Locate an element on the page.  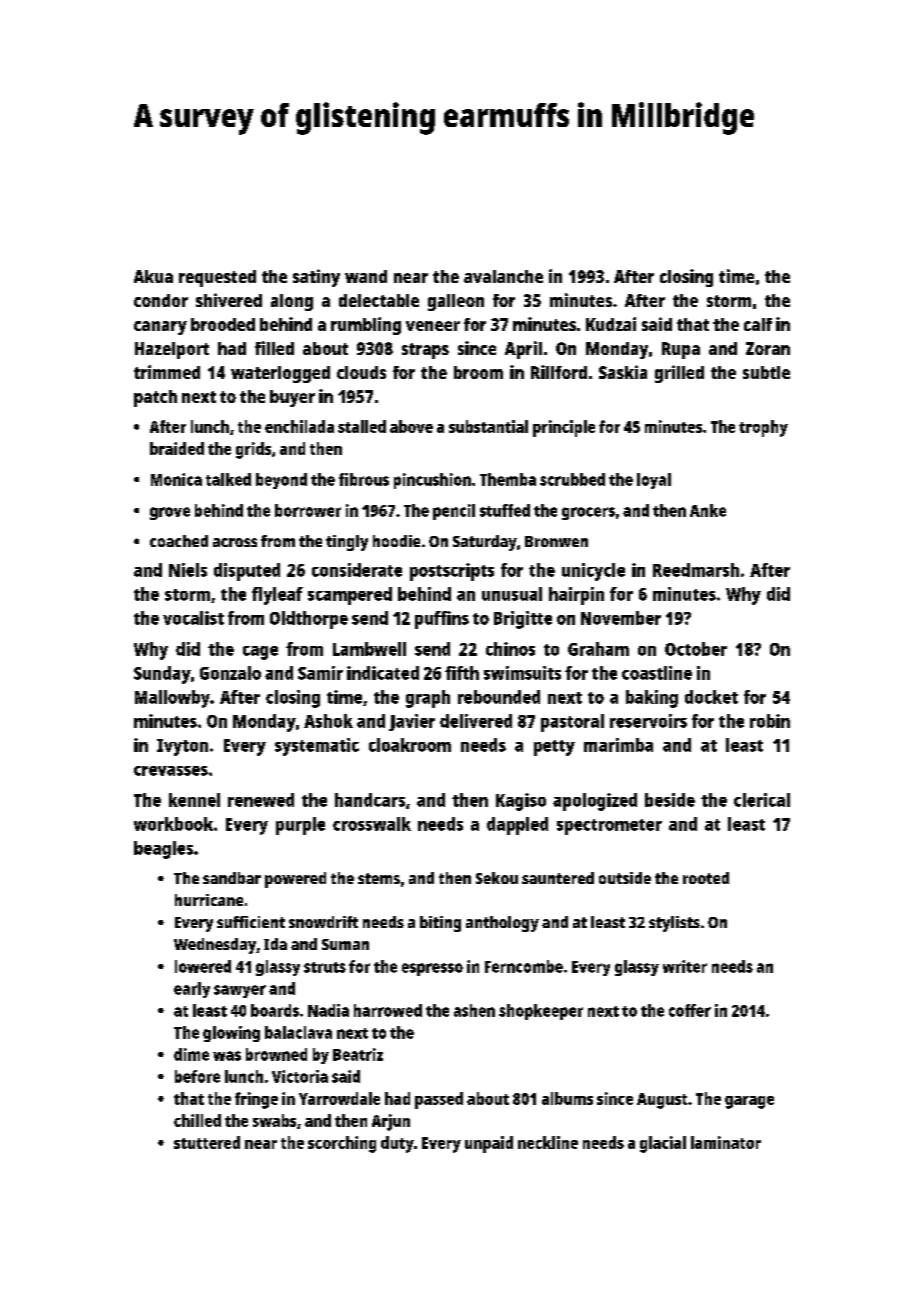
crosswalk is located at coordinates (372, 824).
